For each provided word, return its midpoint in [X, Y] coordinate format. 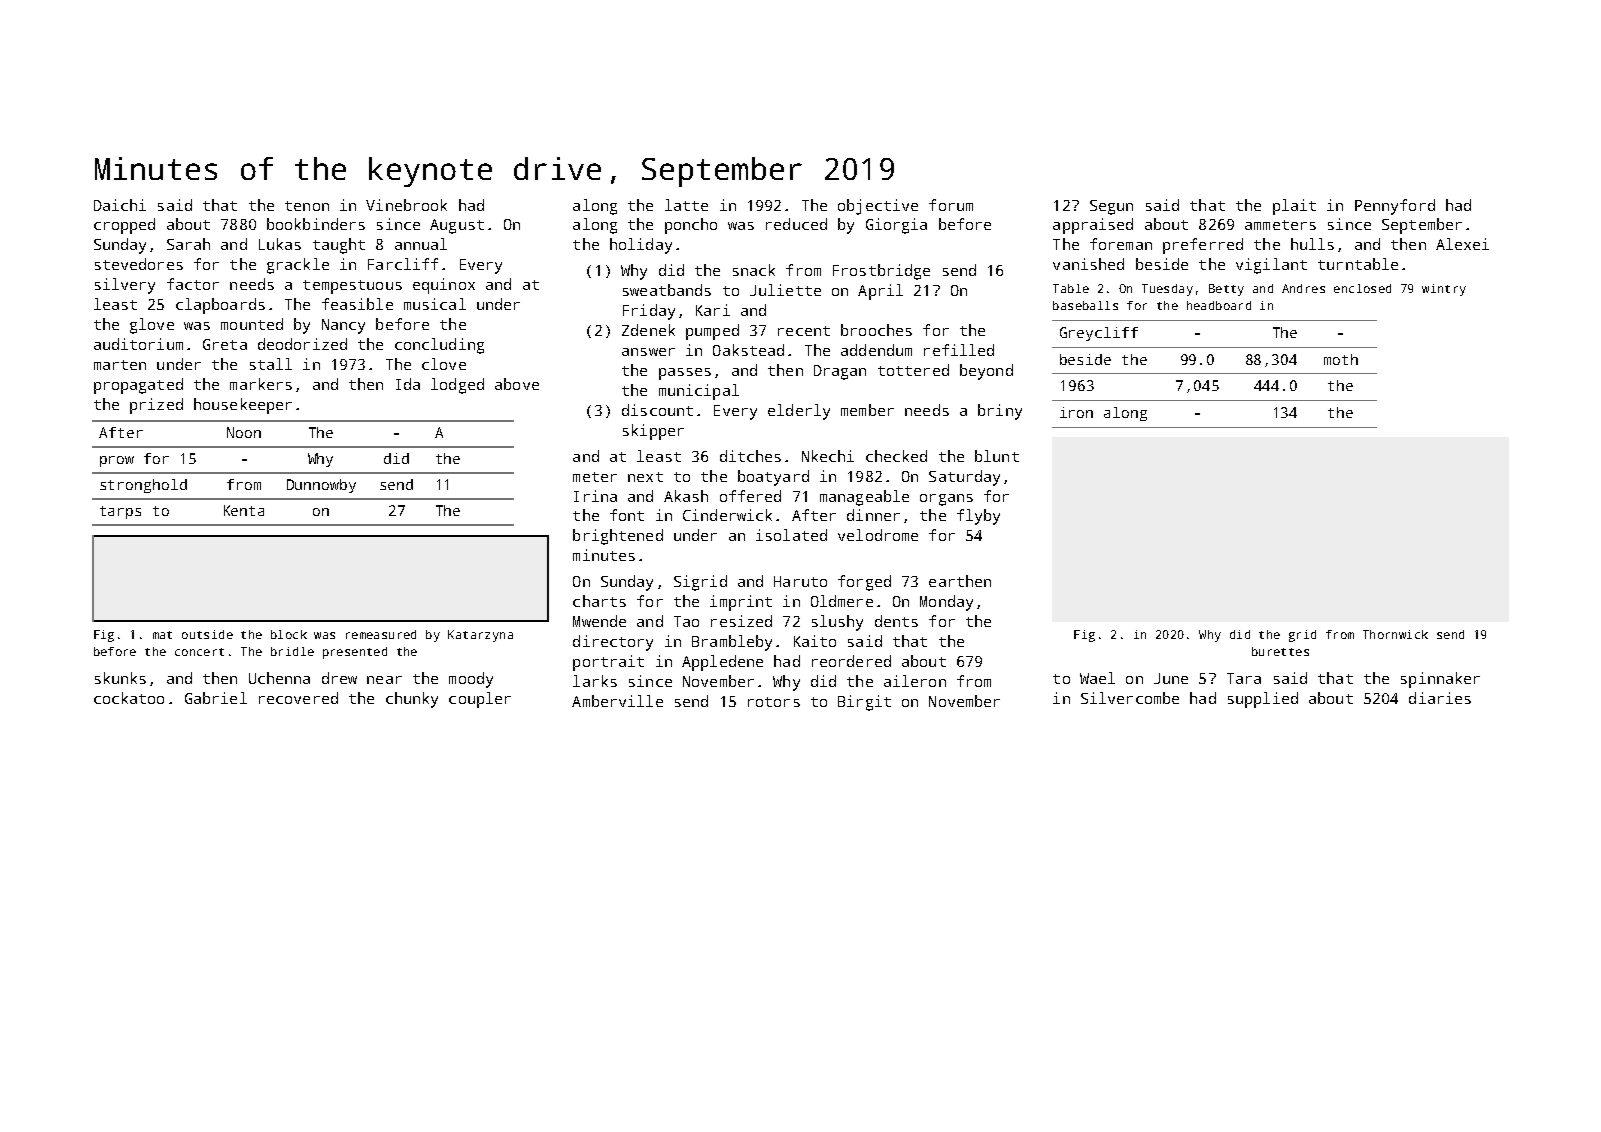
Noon [244, 432]
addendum [876, 350]
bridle [292, 651]
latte [686, 205]
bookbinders [316, 224]
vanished [1088, 264]
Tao [686, 621]
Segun [1111, 207]
